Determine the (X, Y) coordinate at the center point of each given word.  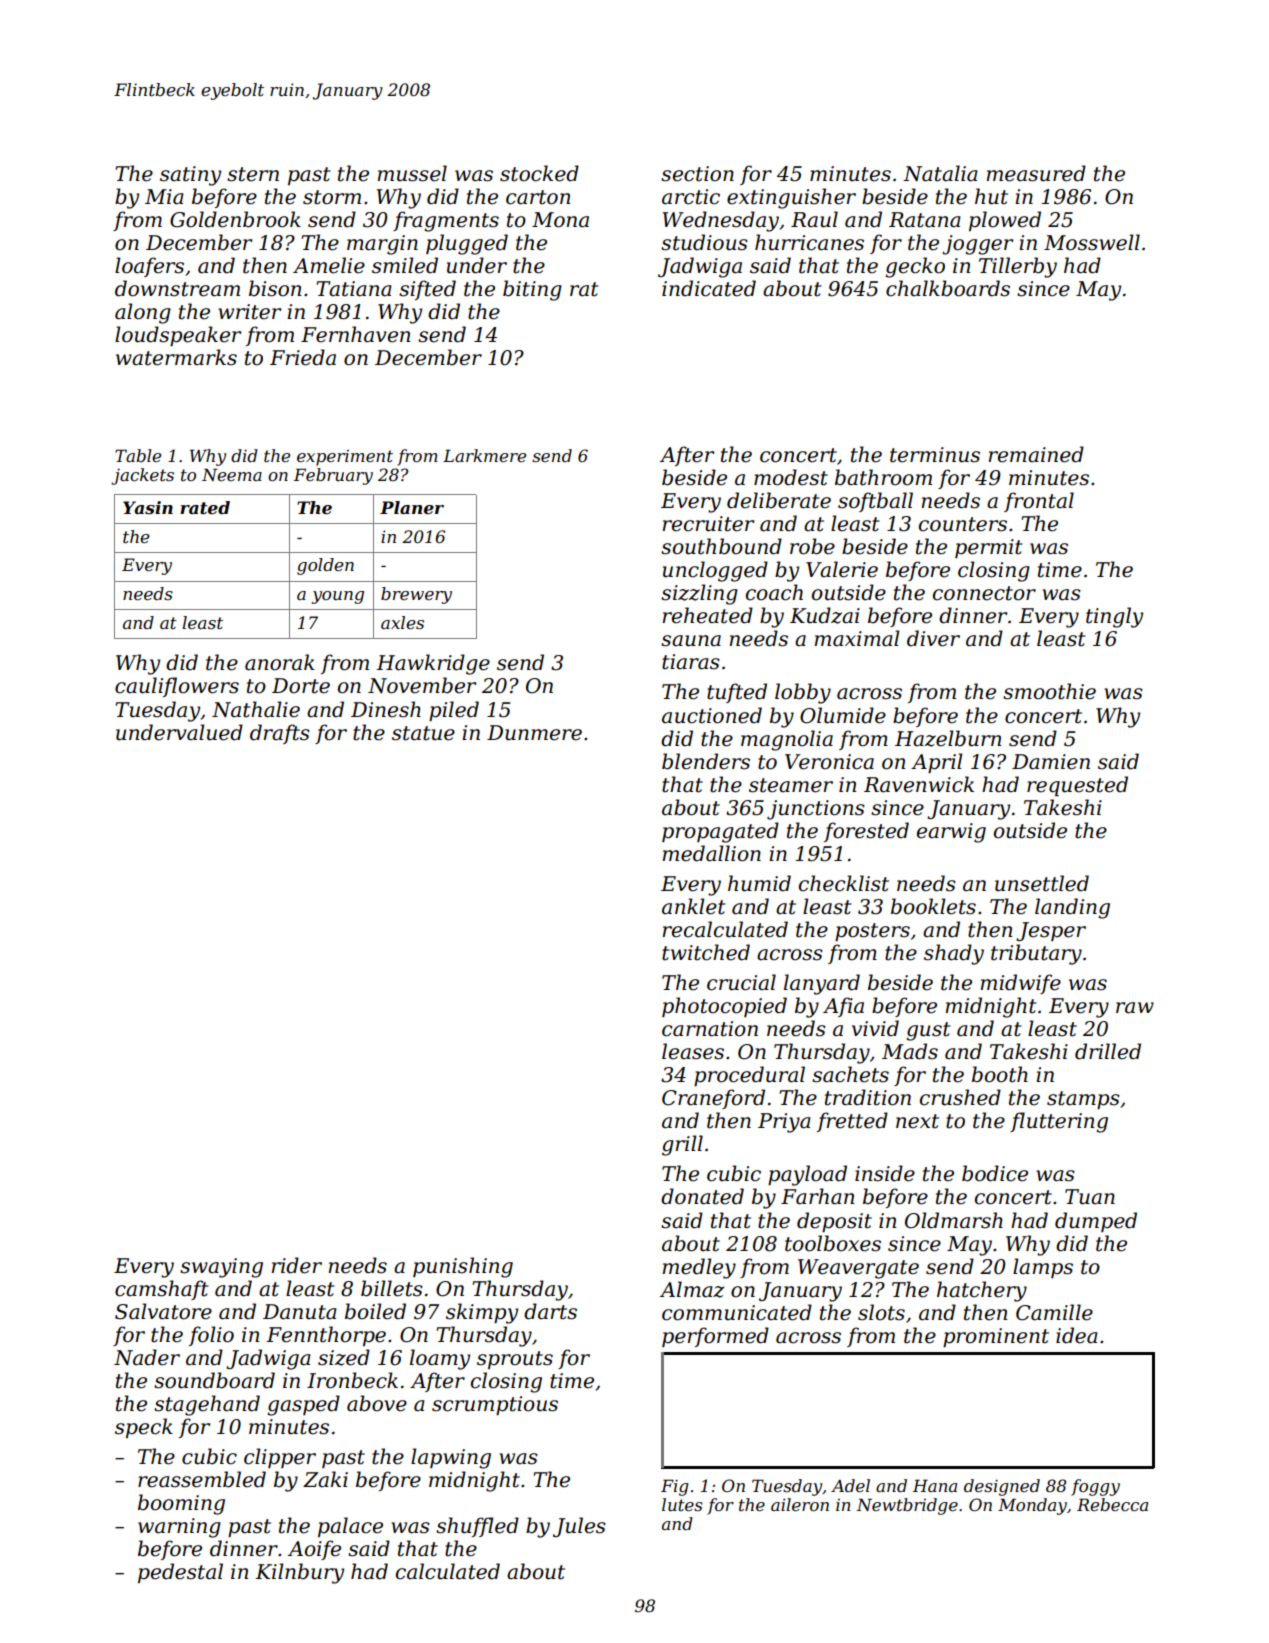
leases (693, 1051)
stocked (539, 173)
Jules (579, 1527)
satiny (190, 176)
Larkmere (484, 455)
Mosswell (1092, 242)
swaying (221, 1268)
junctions (816, 810)
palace (350, 1527)
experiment (345, 458)
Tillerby (1018, 267)
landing (1072, 908)
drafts (280, 734)
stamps (1083, 1100)
